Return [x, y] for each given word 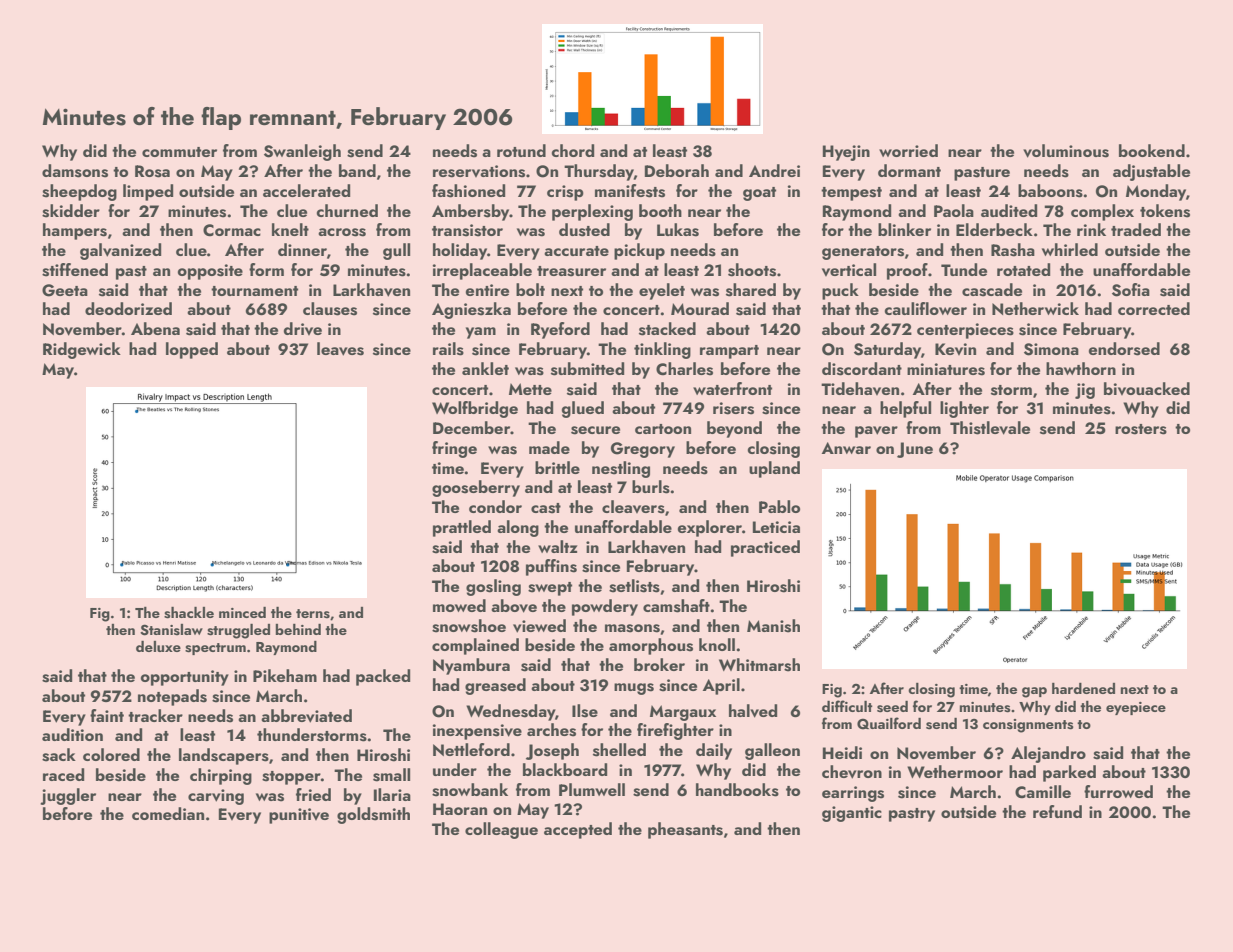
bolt [530, 289]
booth [660, 210]
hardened [1083, 688]
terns [313, 614]
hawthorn [1081, 368]
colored [111, 754]
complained [475, 646]
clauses [330, 309]
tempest [851, 194]
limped [148, 192]
